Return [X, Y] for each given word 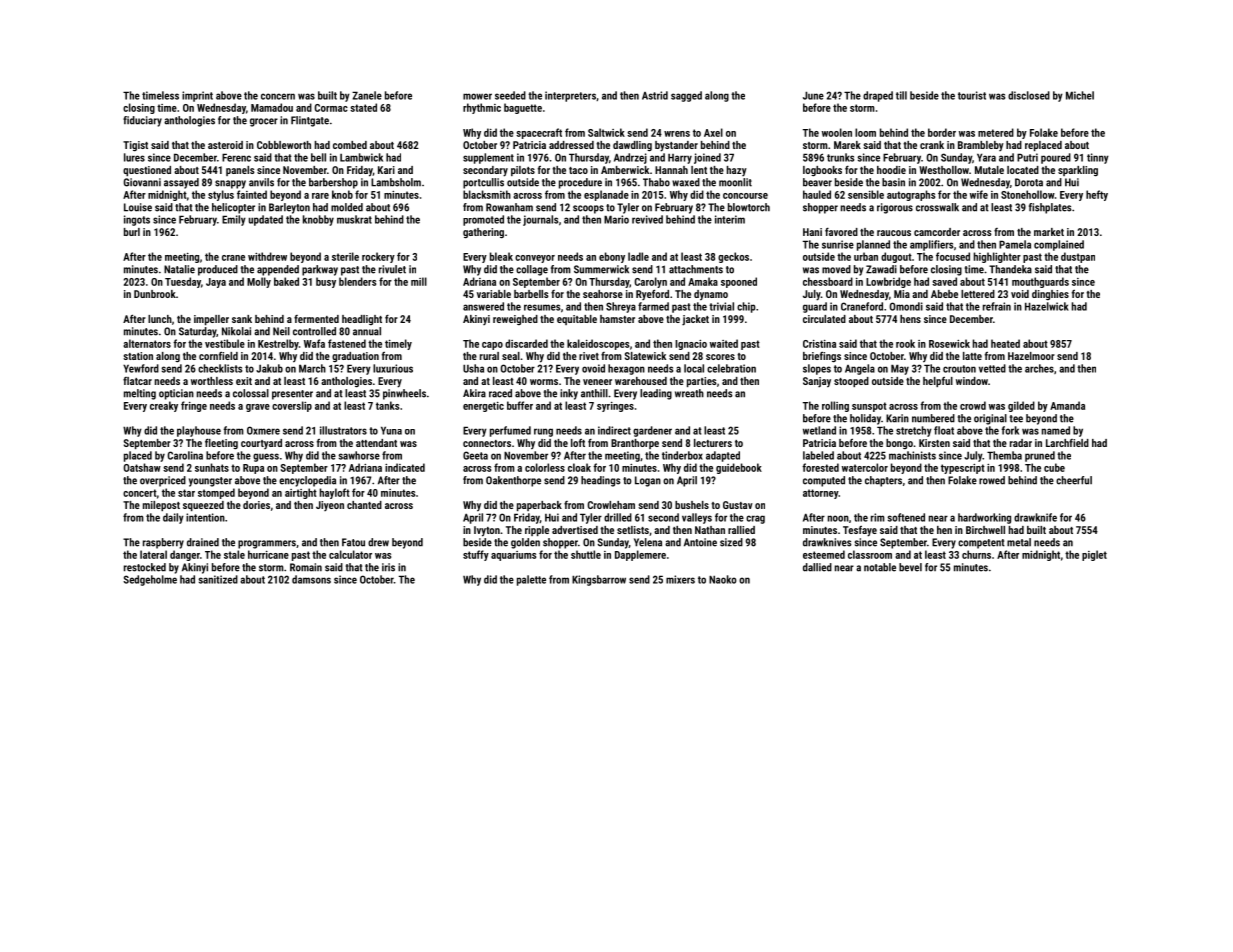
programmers [267, 544]
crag [755, 519]
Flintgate [310, 121]
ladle [638, 256]
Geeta [475, 455]
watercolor [865, 467]
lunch [160, 319]
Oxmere [263, 430]
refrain [997, 306]
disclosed [1029, 95]
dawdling [632, 146]
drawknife [1035, 517]
